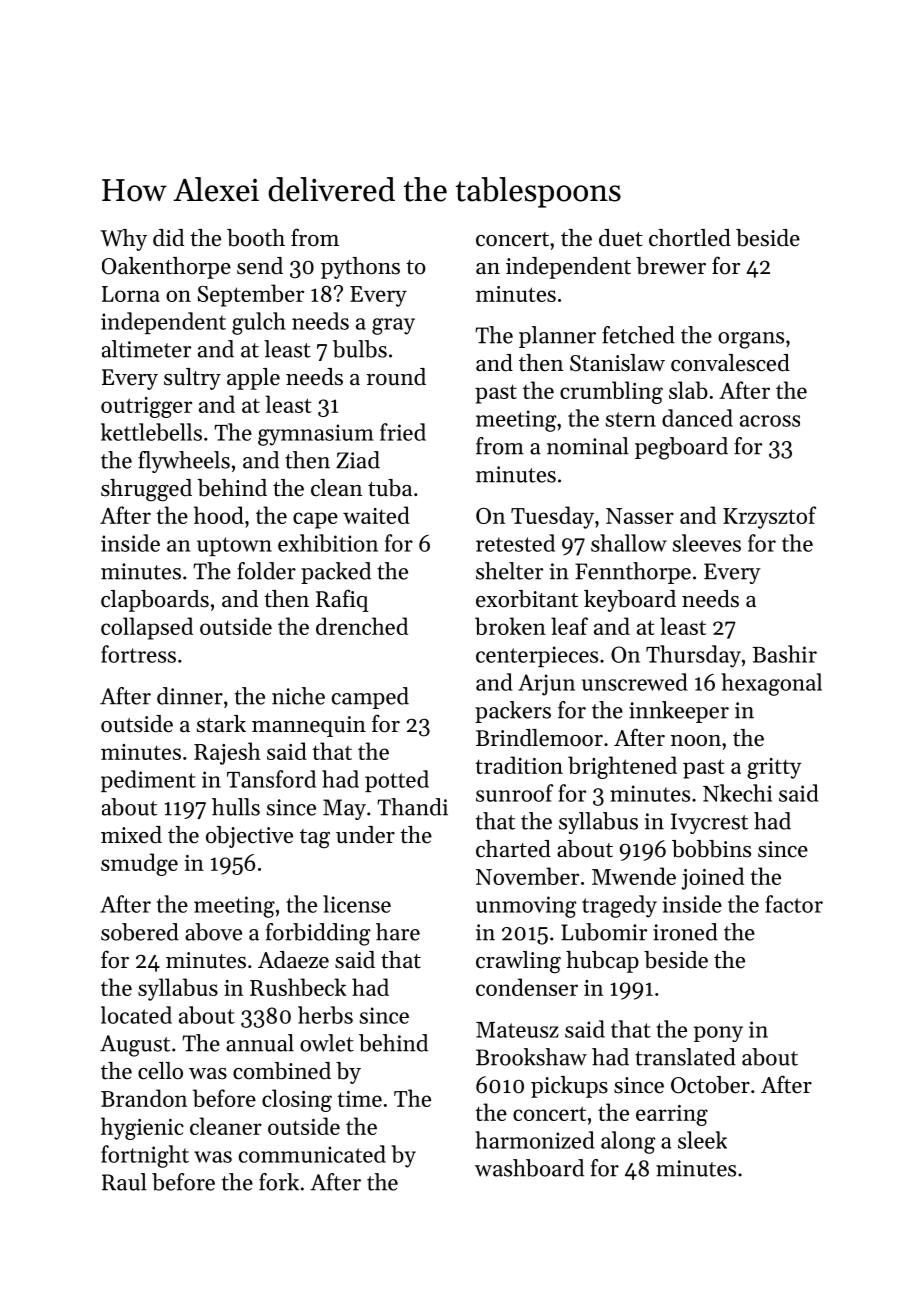  I want to click on pony, so click(718, 1034).
